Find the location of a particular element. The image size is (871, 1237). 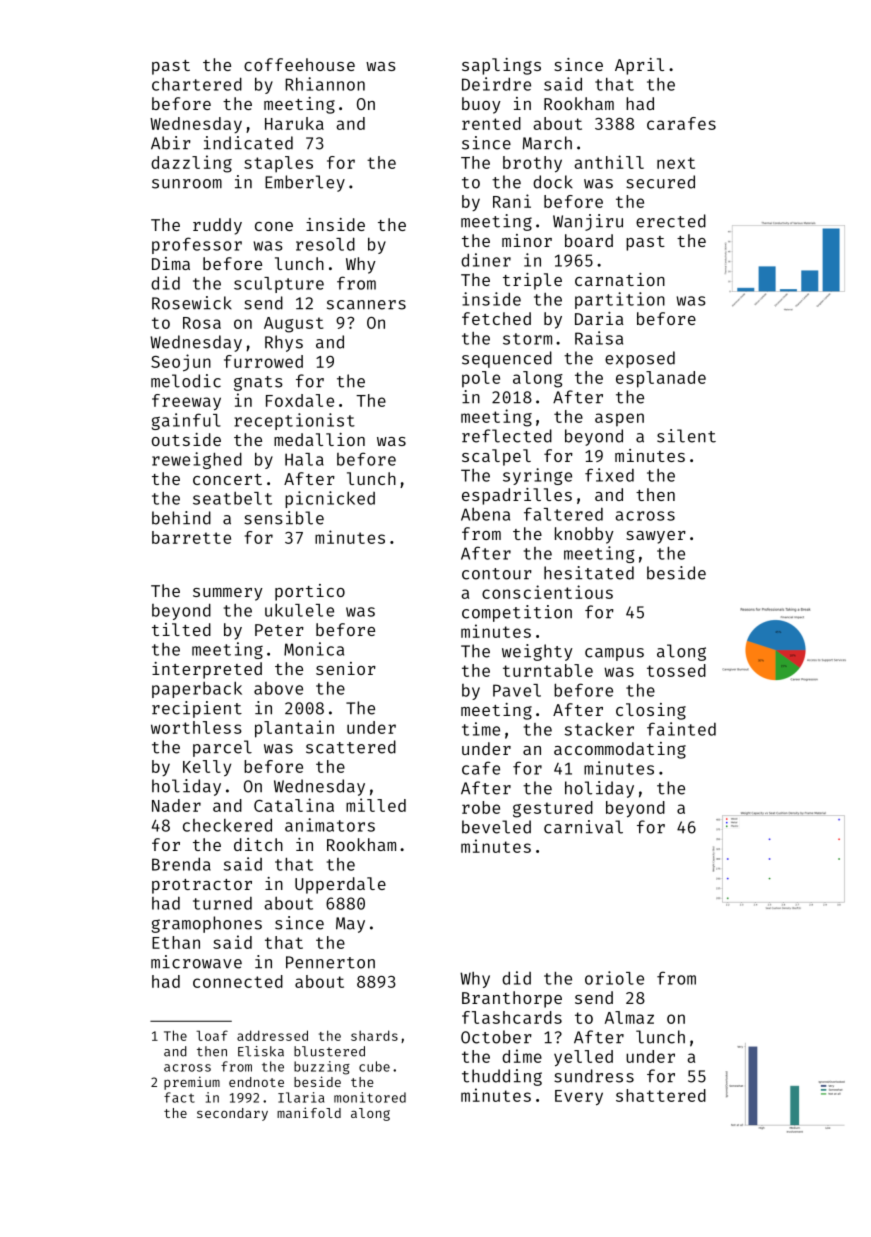

gramophones is located at coordinates (206, 924).
